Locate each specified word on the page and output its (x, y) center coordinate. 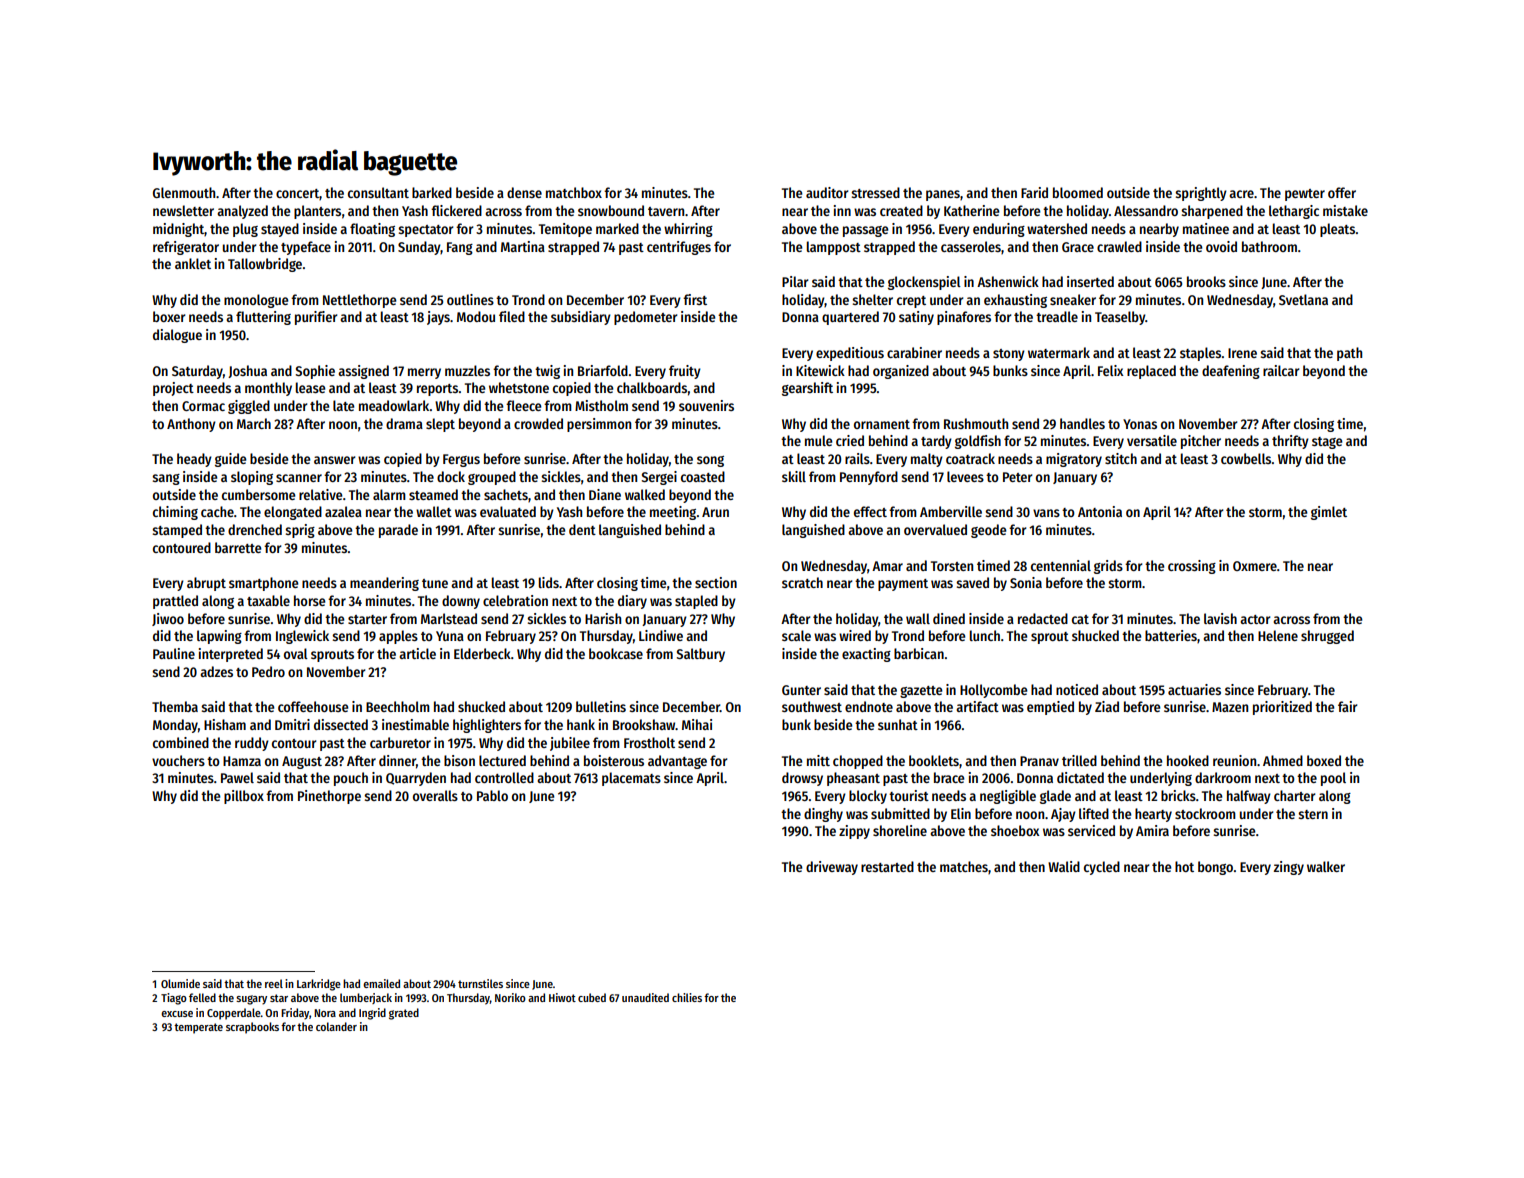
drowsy (802, 779)
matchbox (574, 192)
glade (1055, 797)
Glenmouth (184, 192)
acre (1241, 194)
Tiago (174, 999)
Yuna (450, 636)
